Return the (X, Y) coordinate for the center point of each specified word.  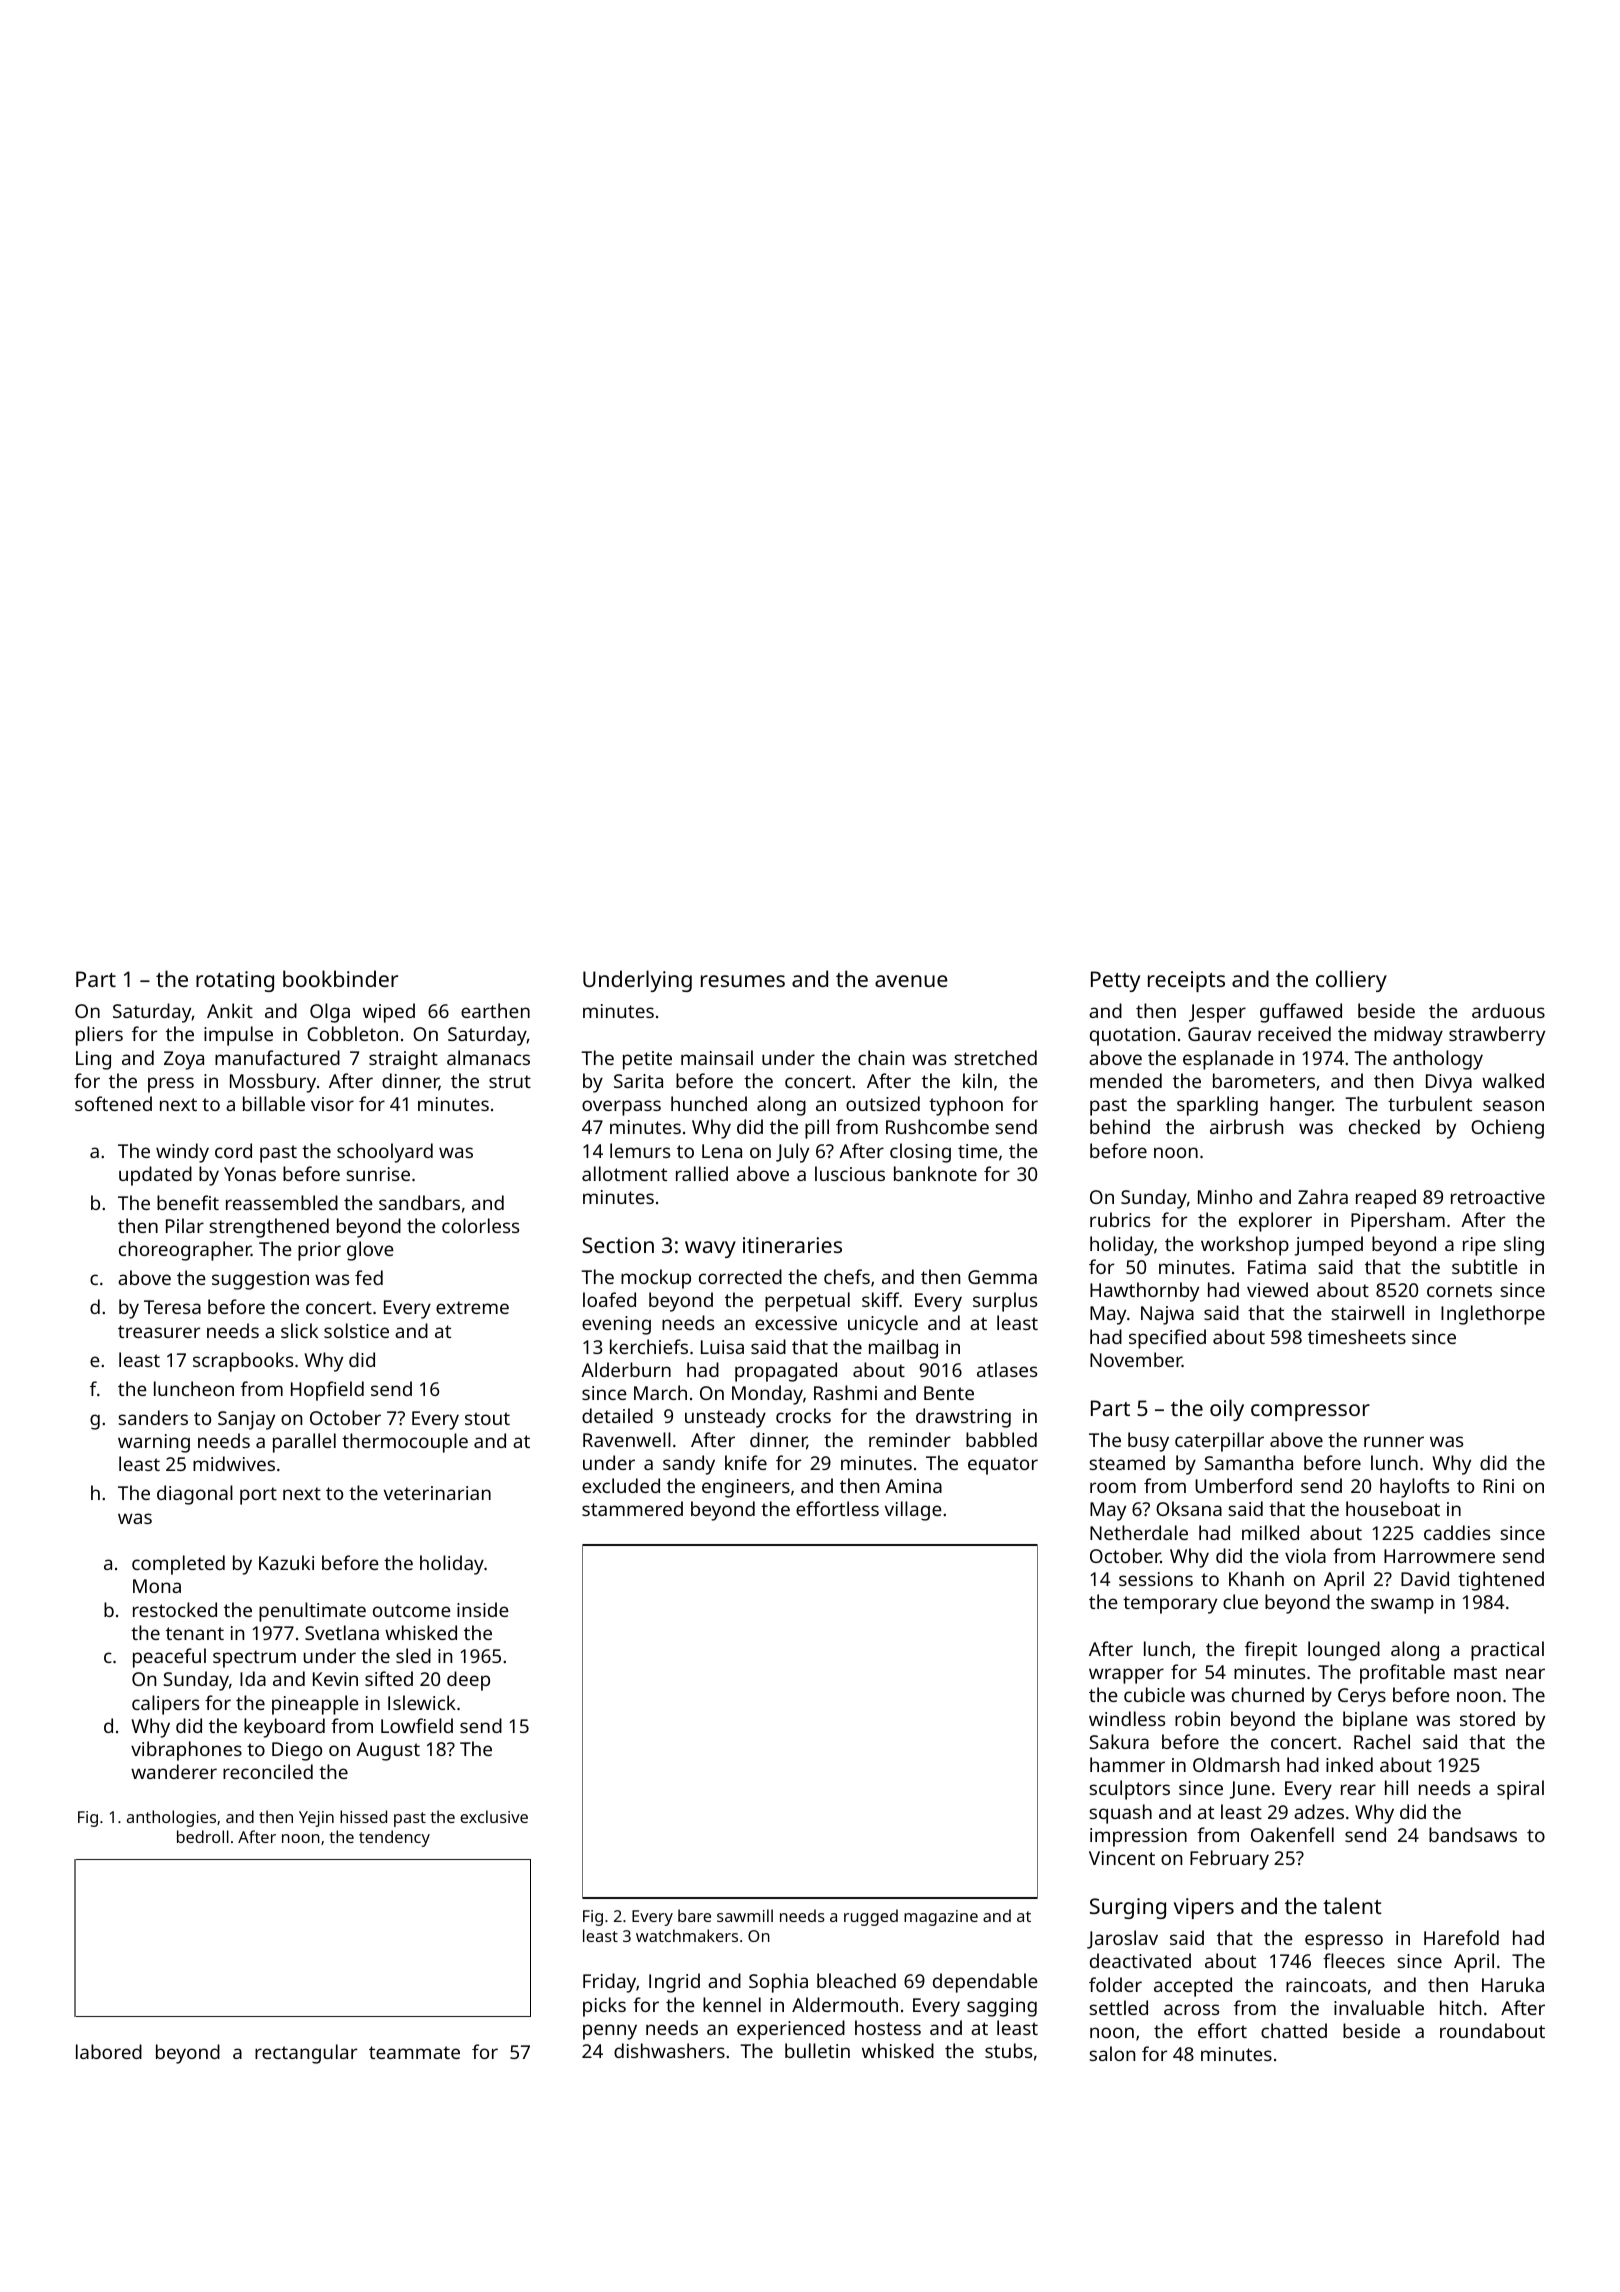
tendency (394, 1838)
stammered (632, 1508)
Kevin (335, 1679)
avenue (911, 981)
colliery (1351, 981)
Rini (1499, 1486)
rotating (235, 981)
